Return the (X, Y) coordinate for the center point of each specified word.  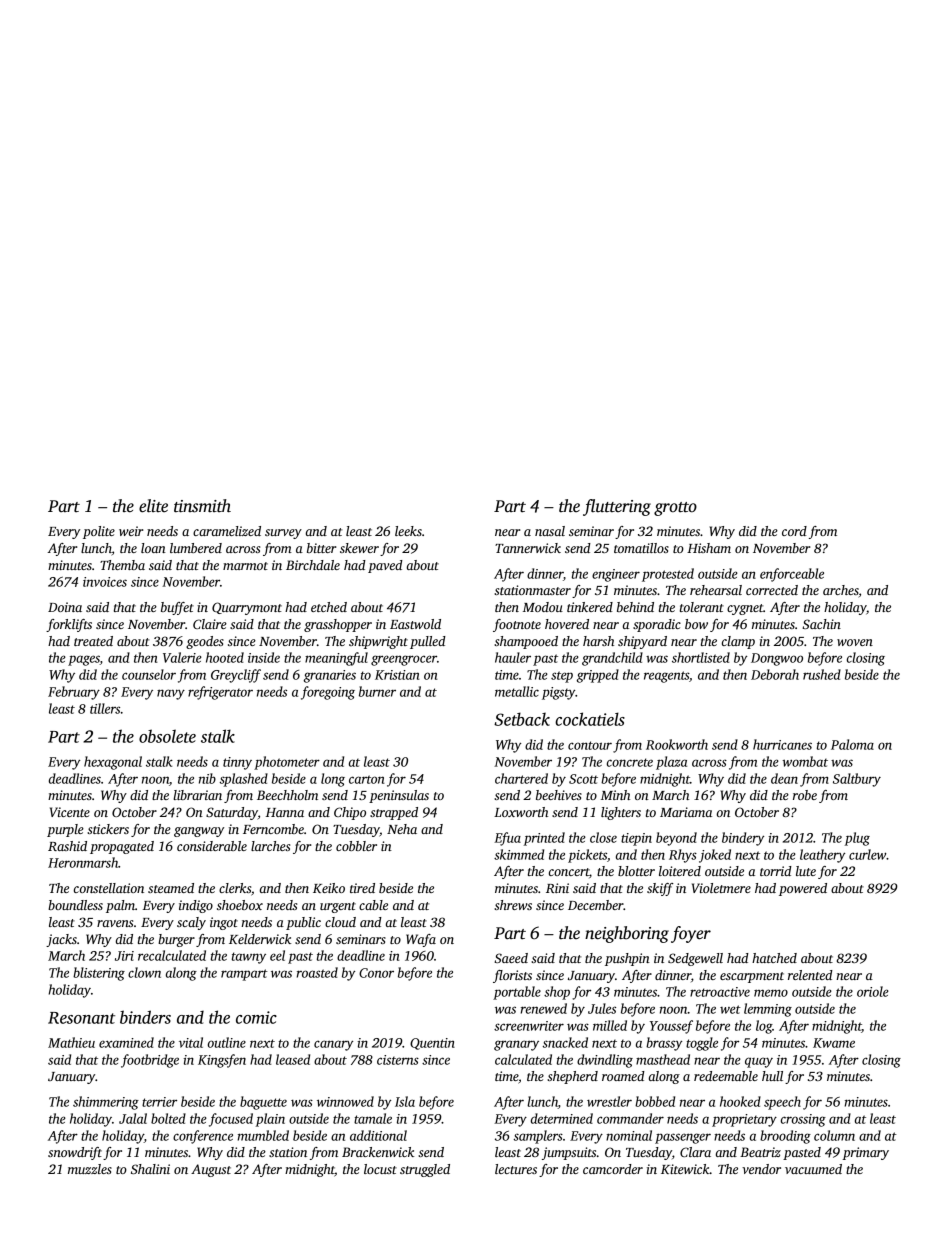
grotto (675, 509)
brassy (664, 1044)
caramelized (227, 531)
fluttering (617, 507)
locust (380, 1169)
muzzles (90, 1169)
